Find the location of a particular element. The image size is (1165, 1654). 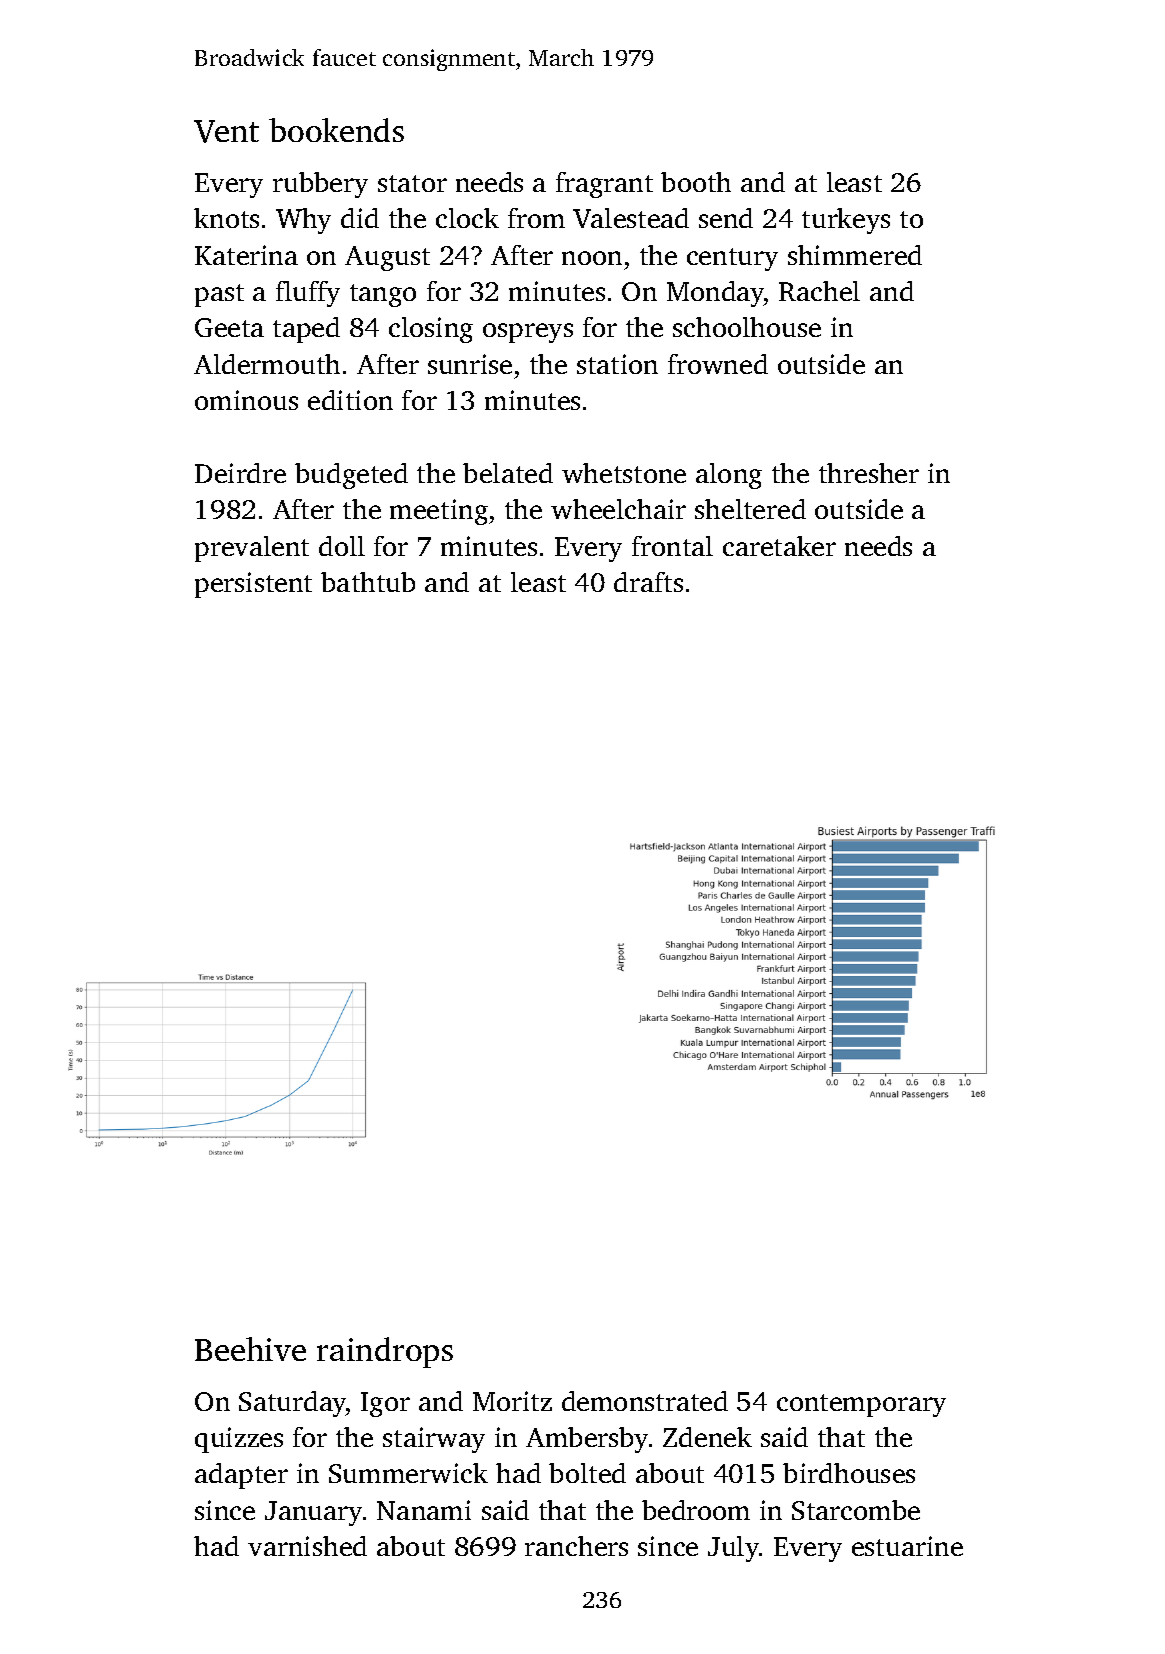

raindrops is located at coordinates (385, 1352).
